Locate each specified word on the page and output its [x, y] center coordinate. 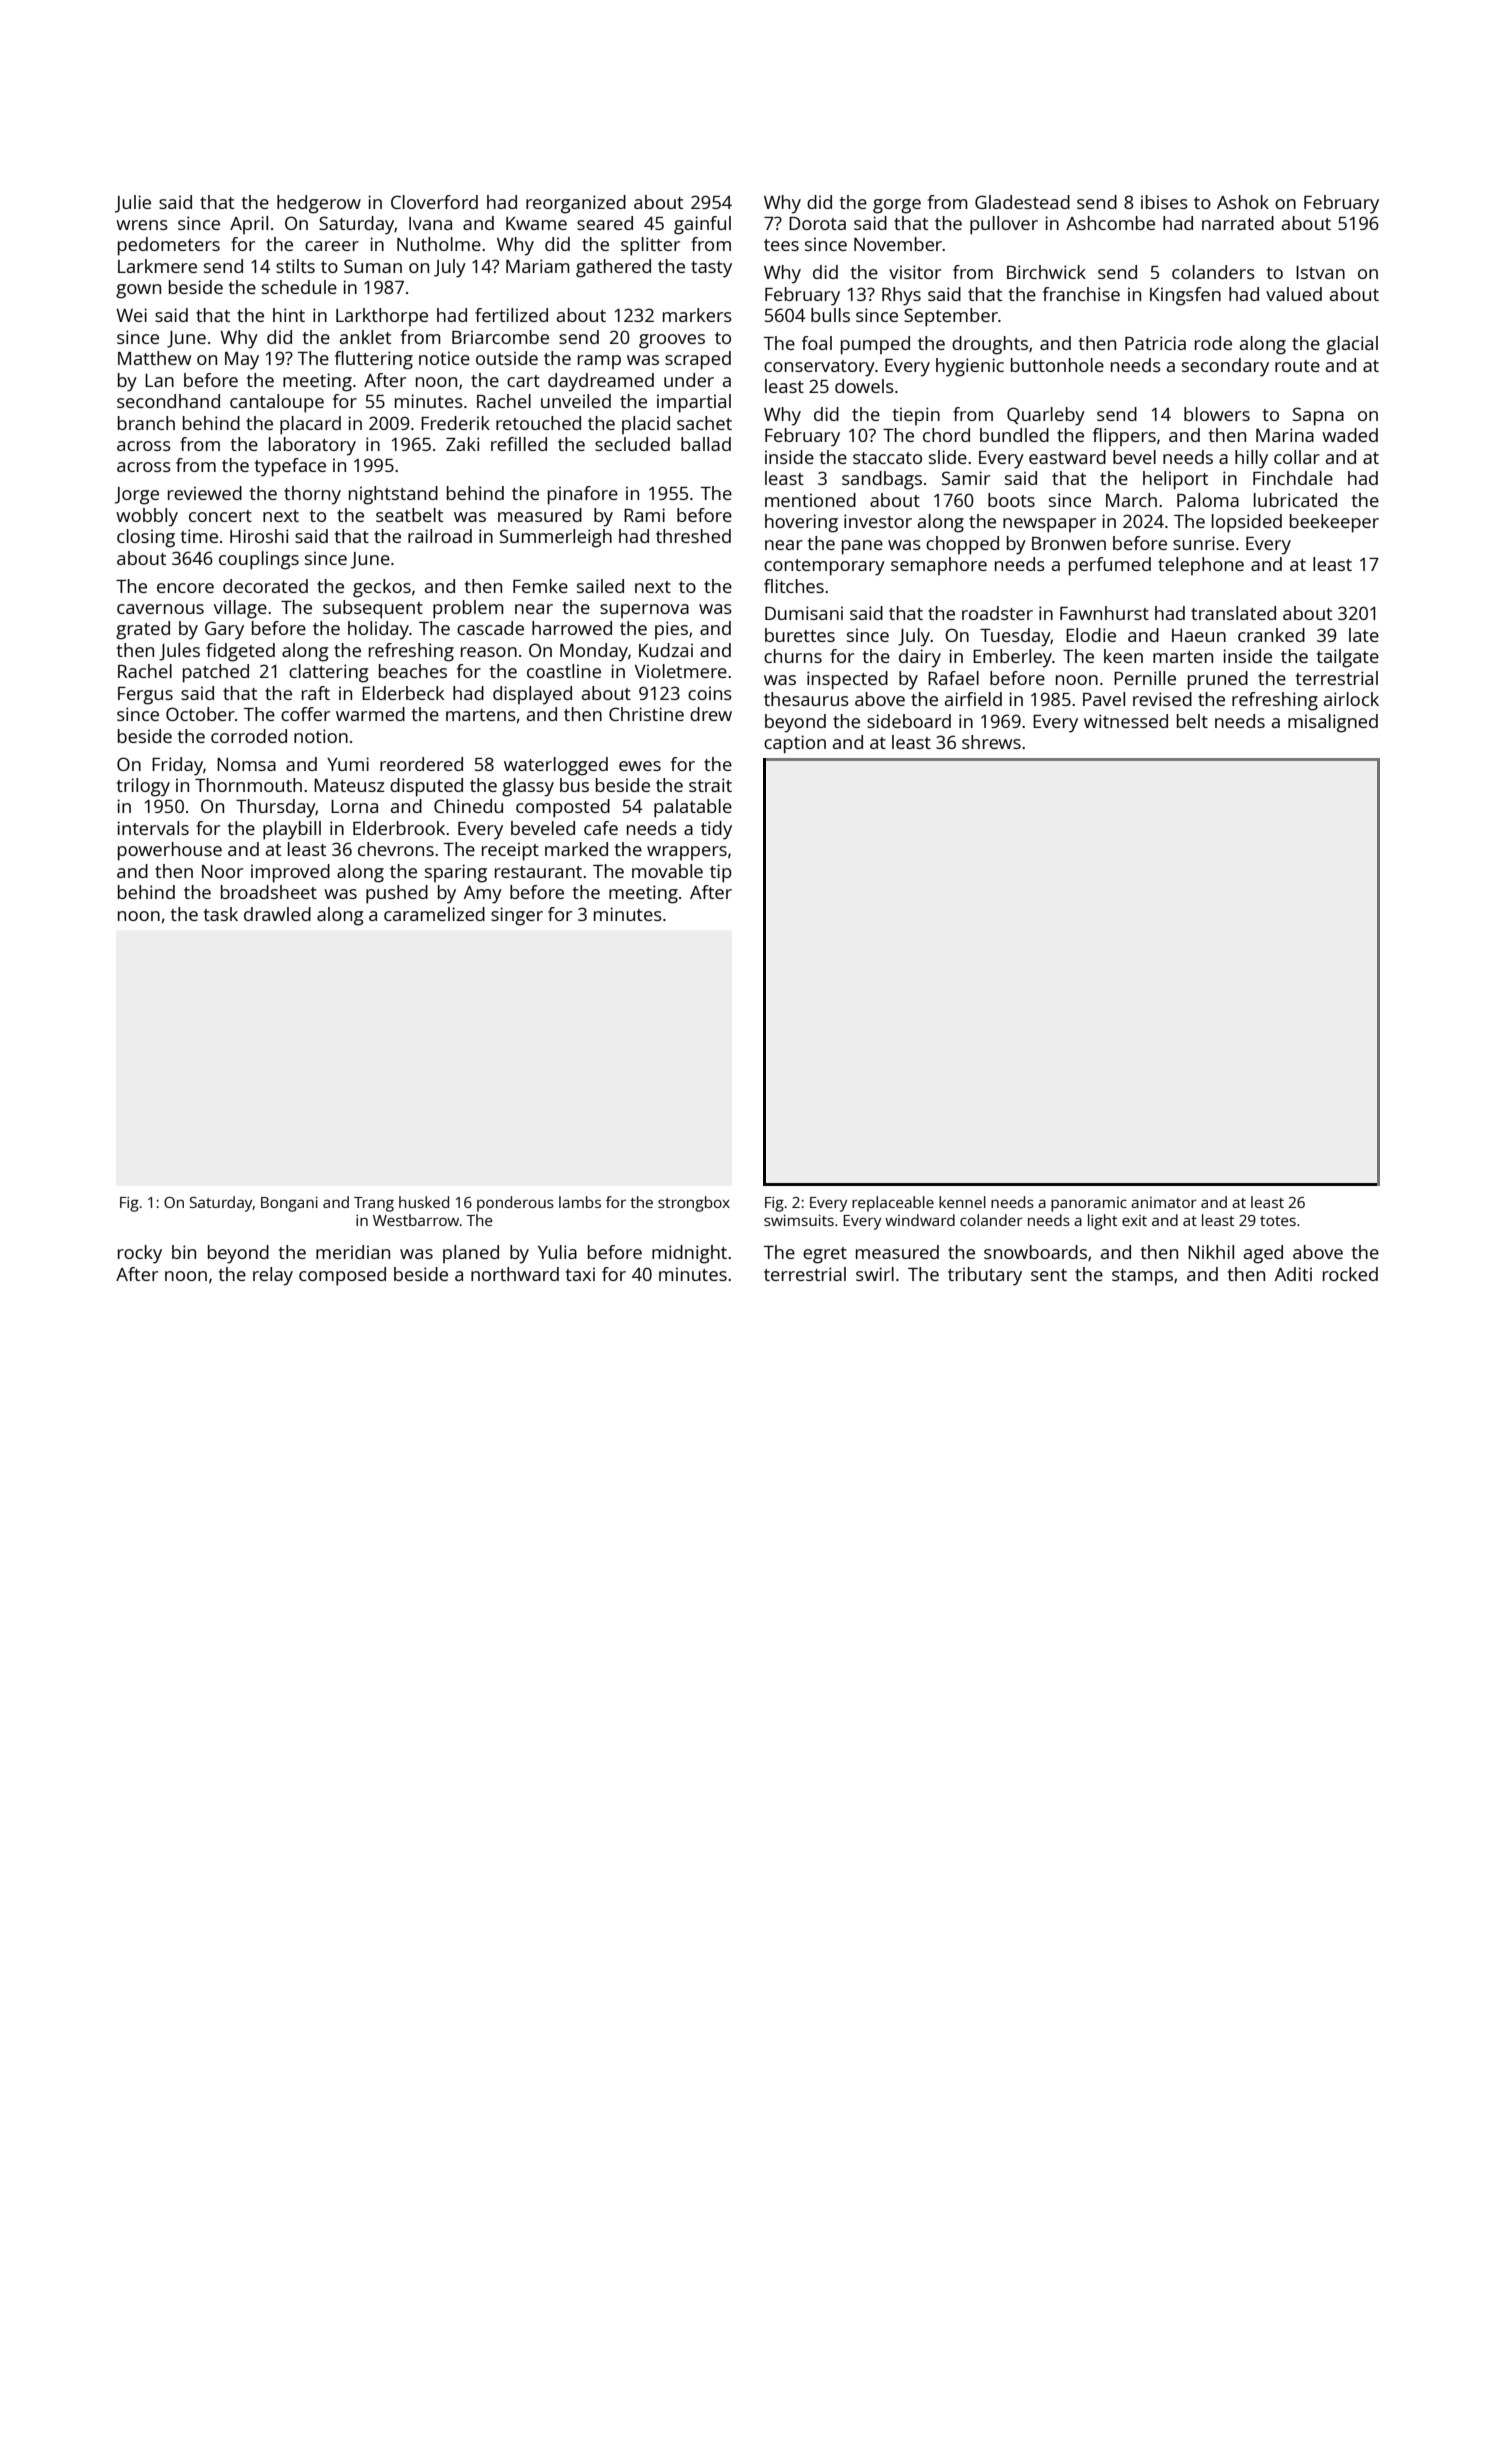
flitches [794, 586]
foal [817, 343]
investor [878, 521]
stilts [295, 266]
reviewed [205, 493]
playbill [292, 830]
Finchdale [1293, 478]
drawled [277, 914]
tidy [716, 830]
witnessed [1126, 721]
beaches [413, 671]
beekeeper [1334, 523]
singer [517, 916]
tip [721, 873]
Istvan [1320, 272]
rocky [140, 1254]
